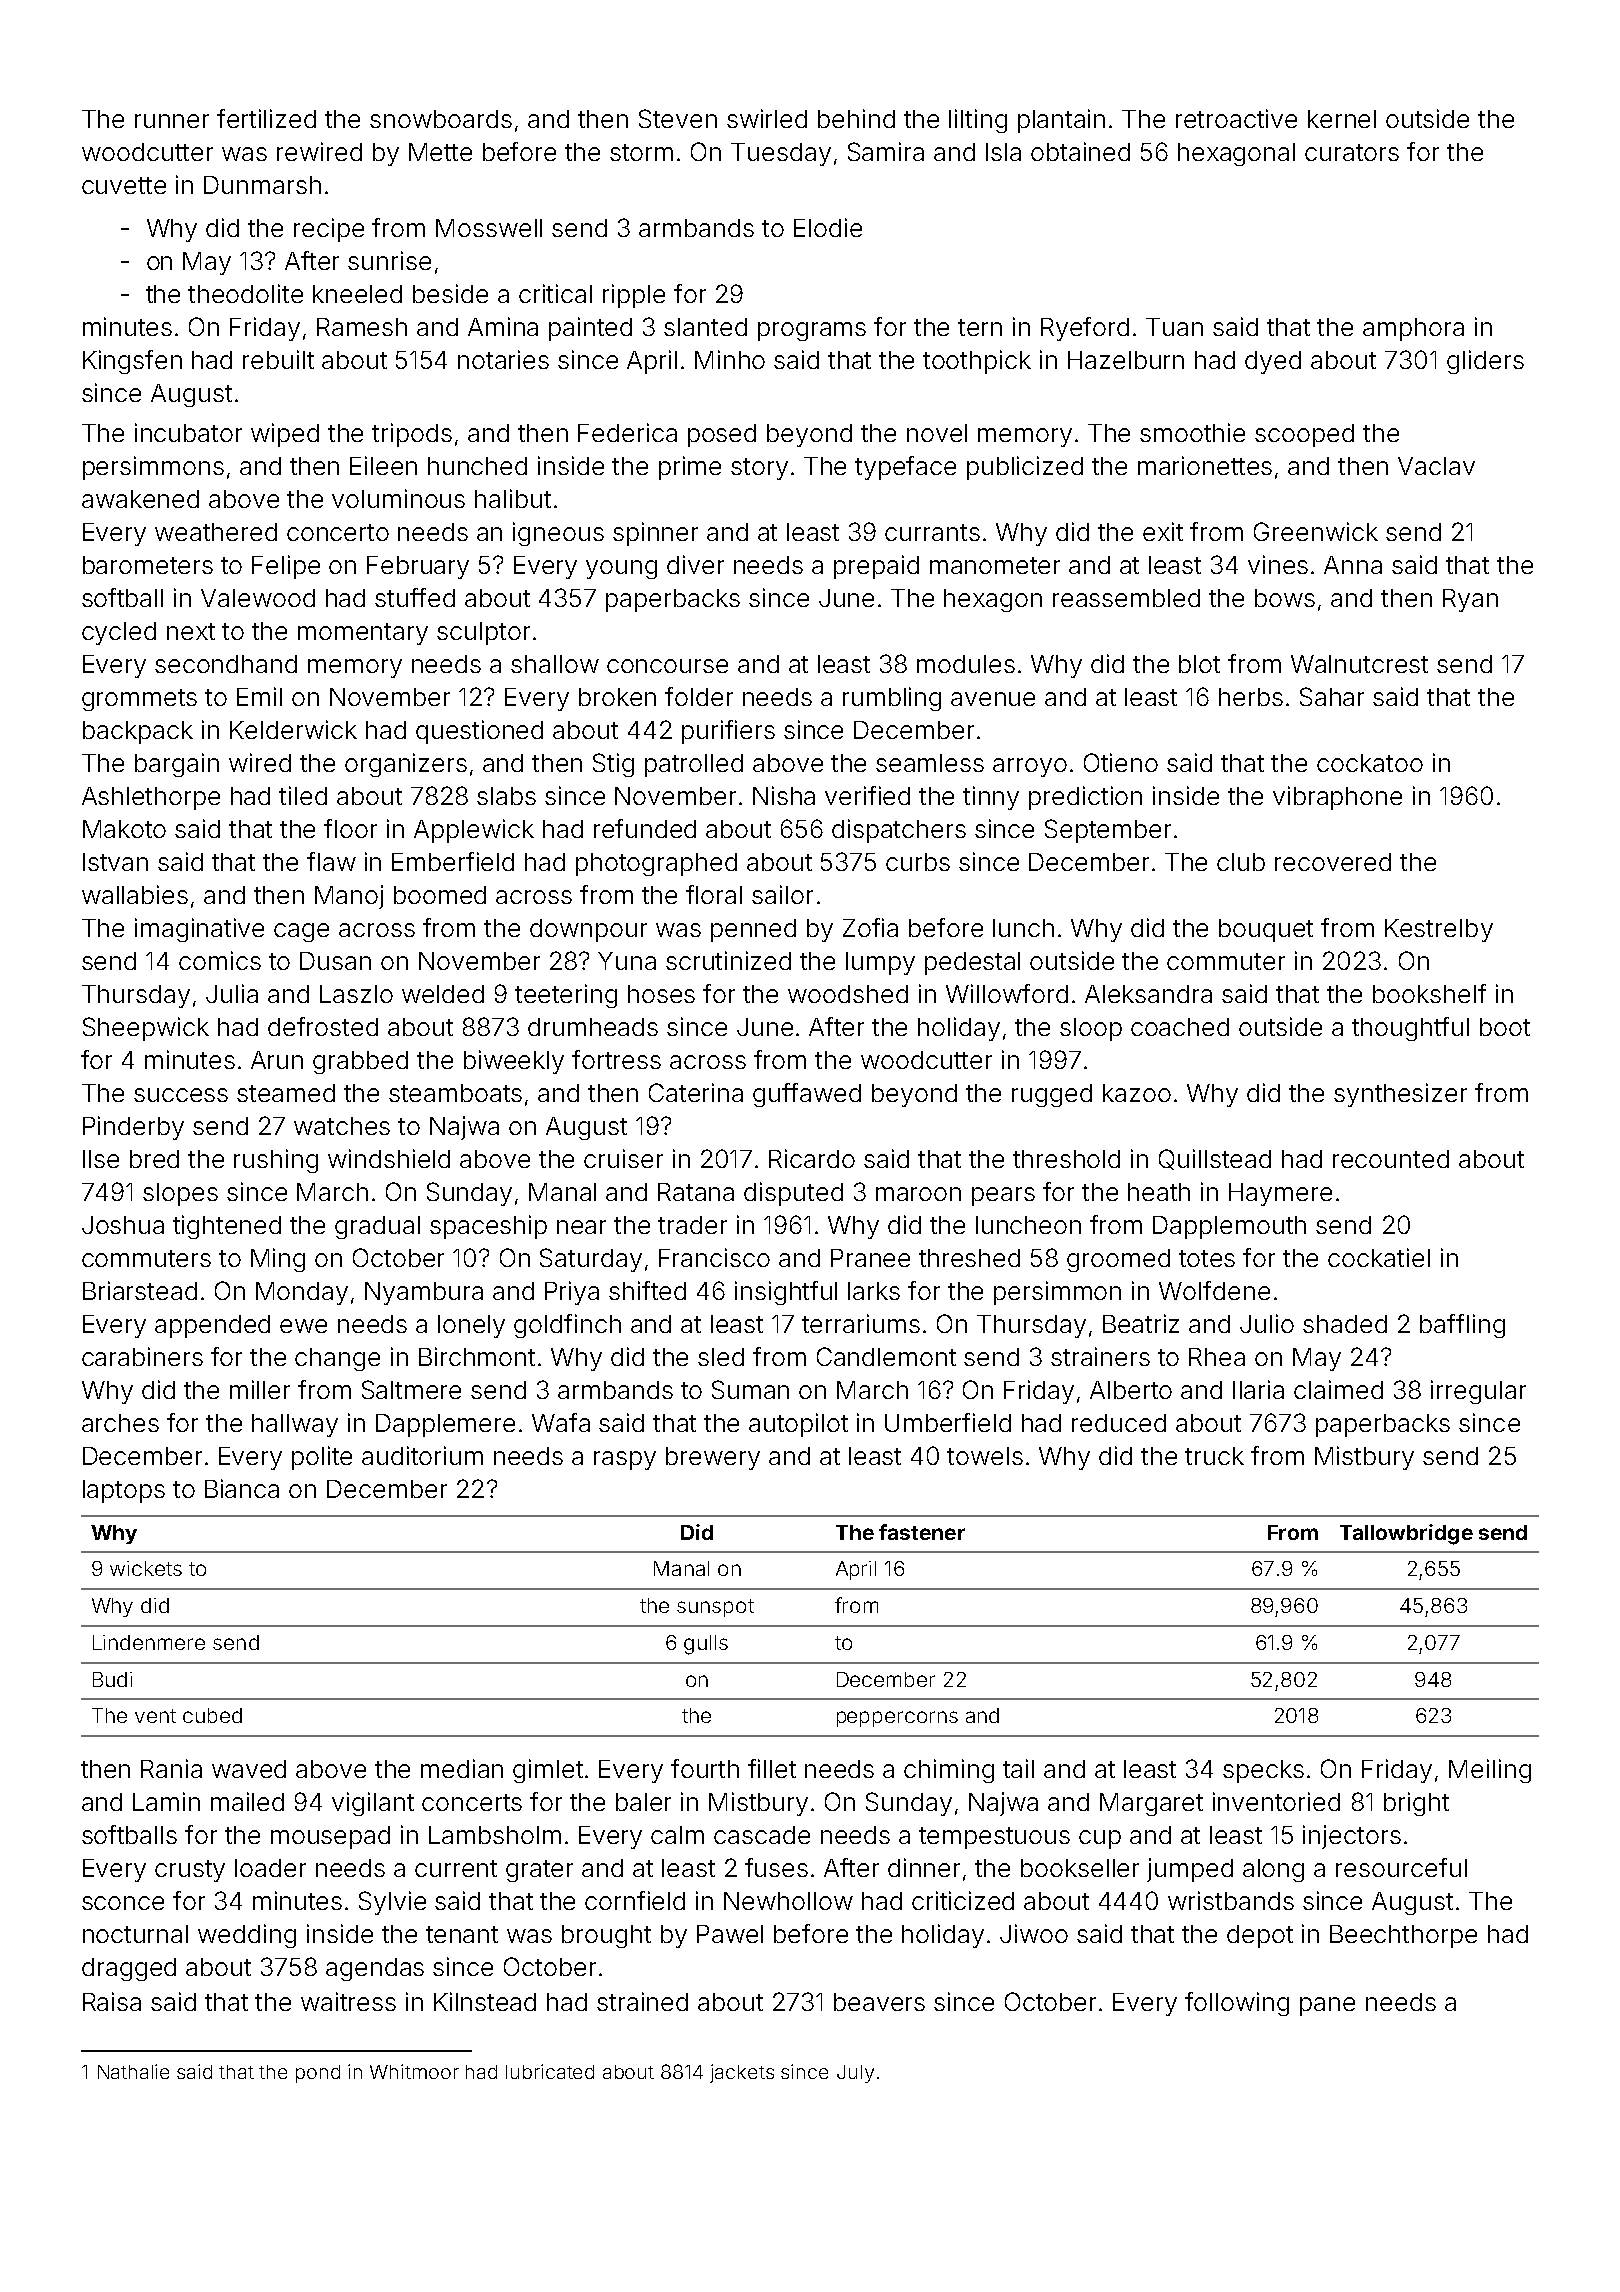 This screenshot has width=1620, height=2292. Describe the element at coordinates (1470, 600) in the screenshot. I see `Ryan` at that location.
